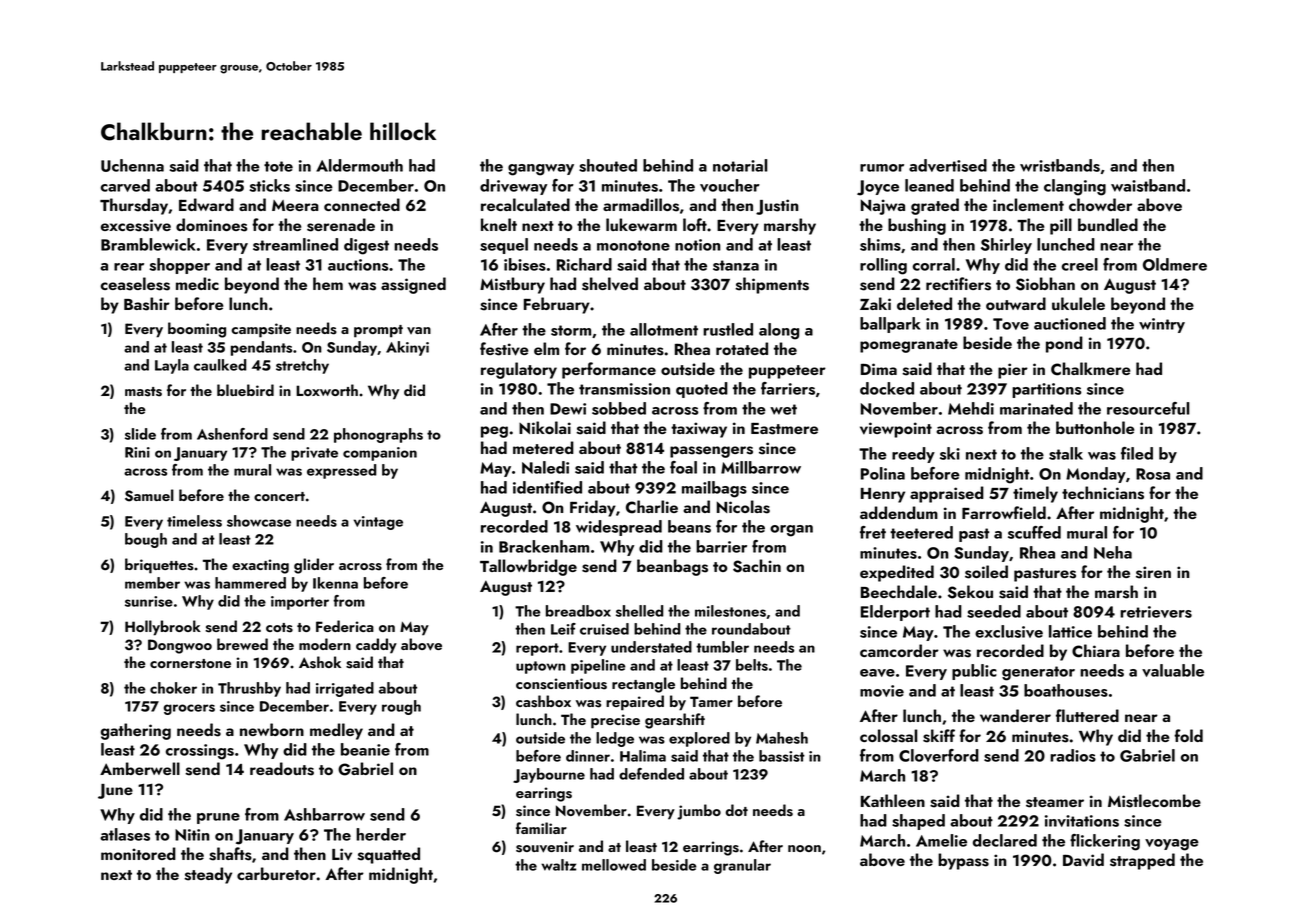 The width and height of the screenshot is (1308, 924). Describe the element at coordinates (1060, 165) in the screenshot. I see `wristbands` at that location.
